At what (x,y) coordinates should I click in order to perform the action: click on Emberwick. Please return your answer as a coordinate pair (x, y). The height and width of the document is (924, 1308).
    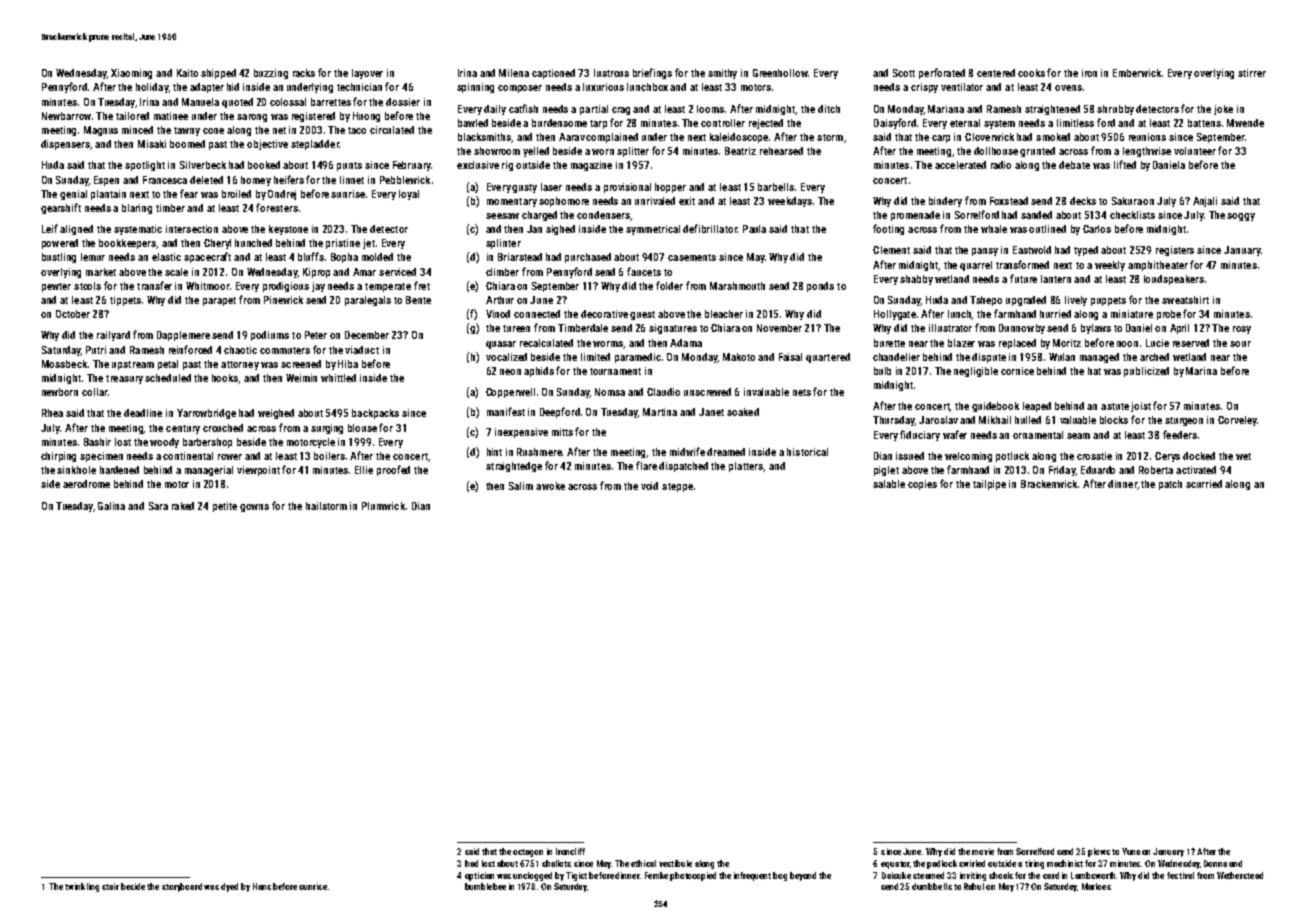
    Looking at the image, I should click on (1137, 73).
